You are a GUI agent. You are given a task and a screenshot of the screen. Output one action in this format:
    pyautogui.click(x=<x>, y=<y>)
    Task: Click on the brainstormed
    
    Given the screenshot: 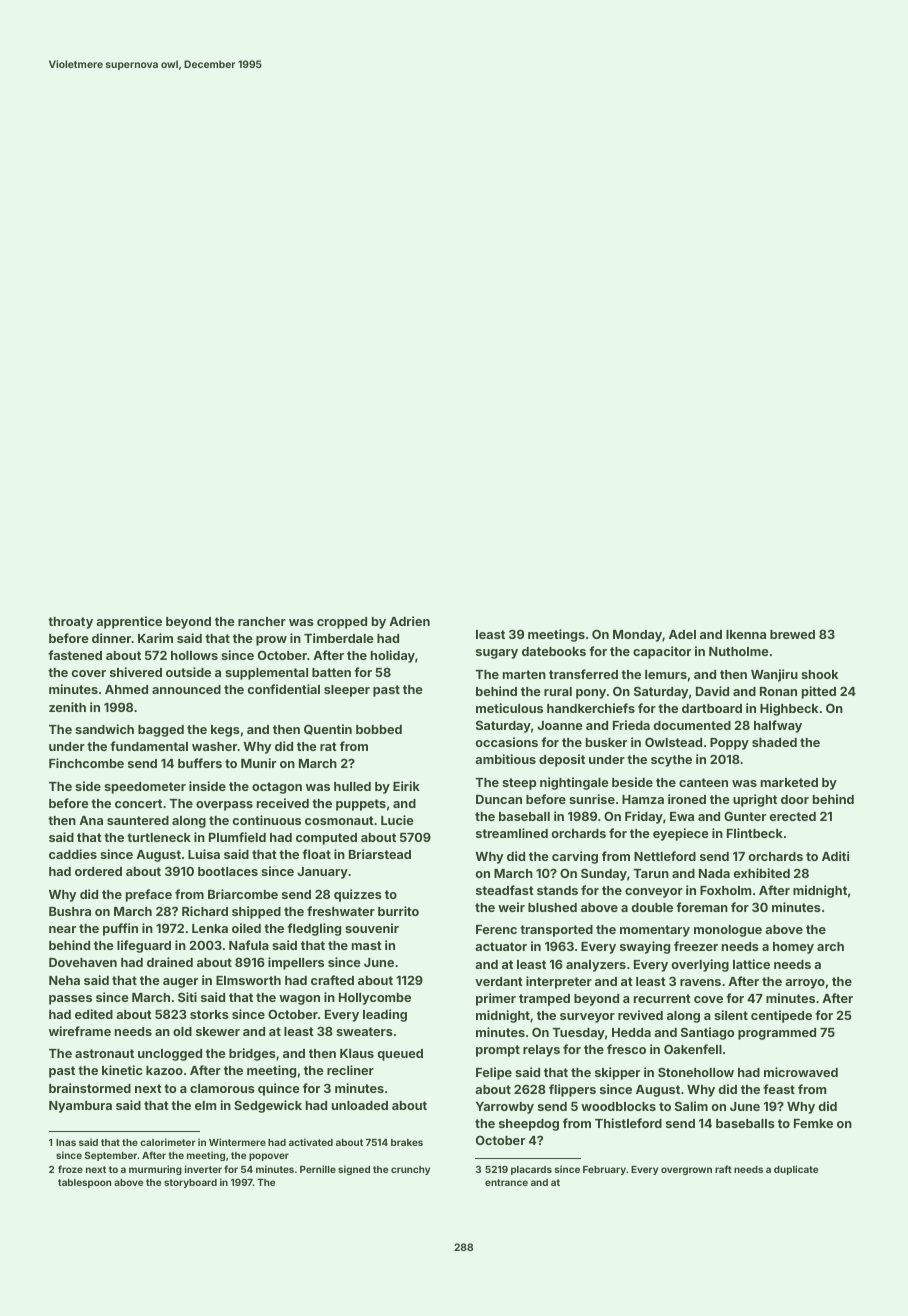 What is the action you would take?
    pyautogui.click(x=90, y=1088)
